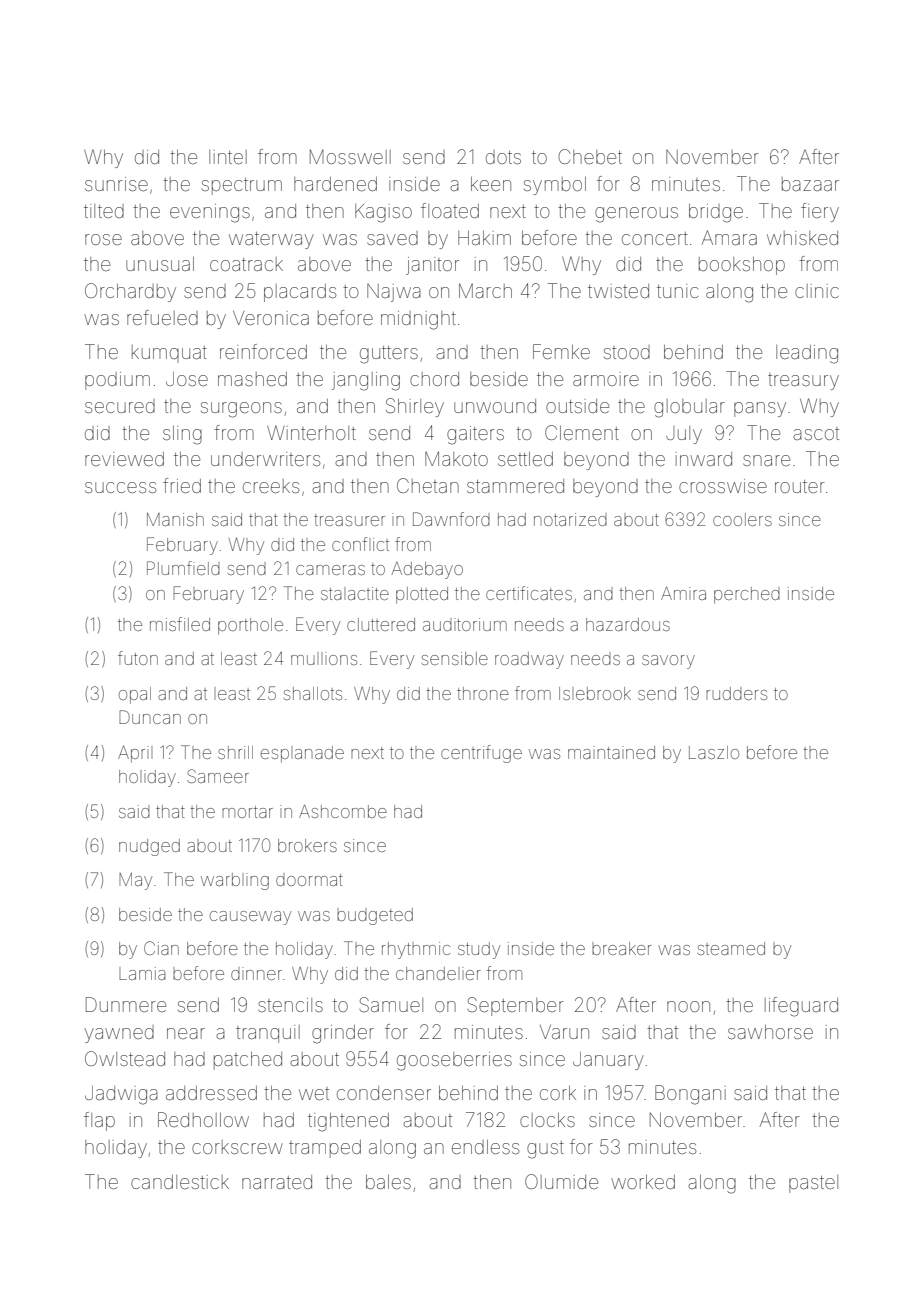  I want to click on Amira, so click(683, 593).
